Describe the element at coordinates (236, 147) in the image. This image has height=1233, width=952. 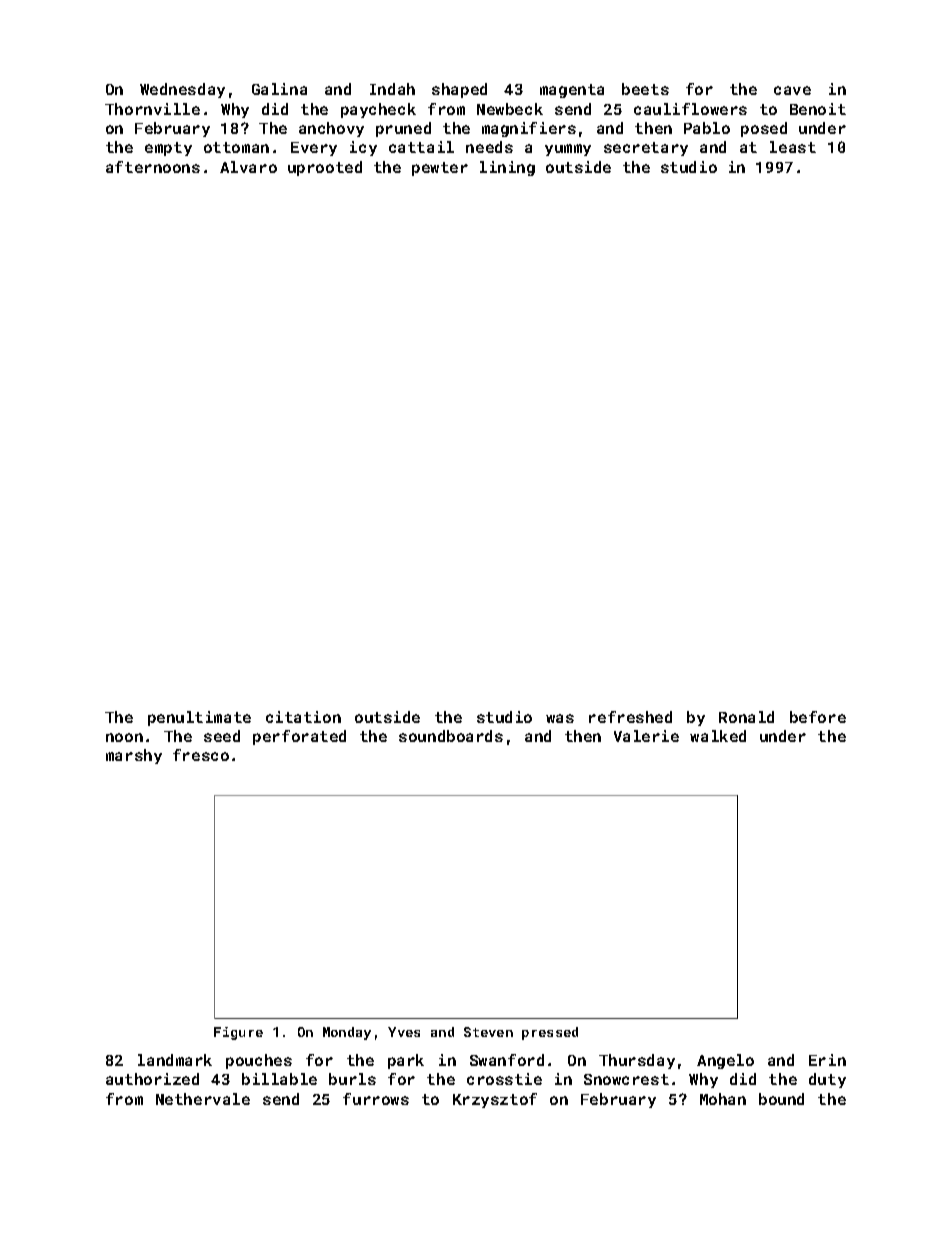
I see `ottoman` at that location.
